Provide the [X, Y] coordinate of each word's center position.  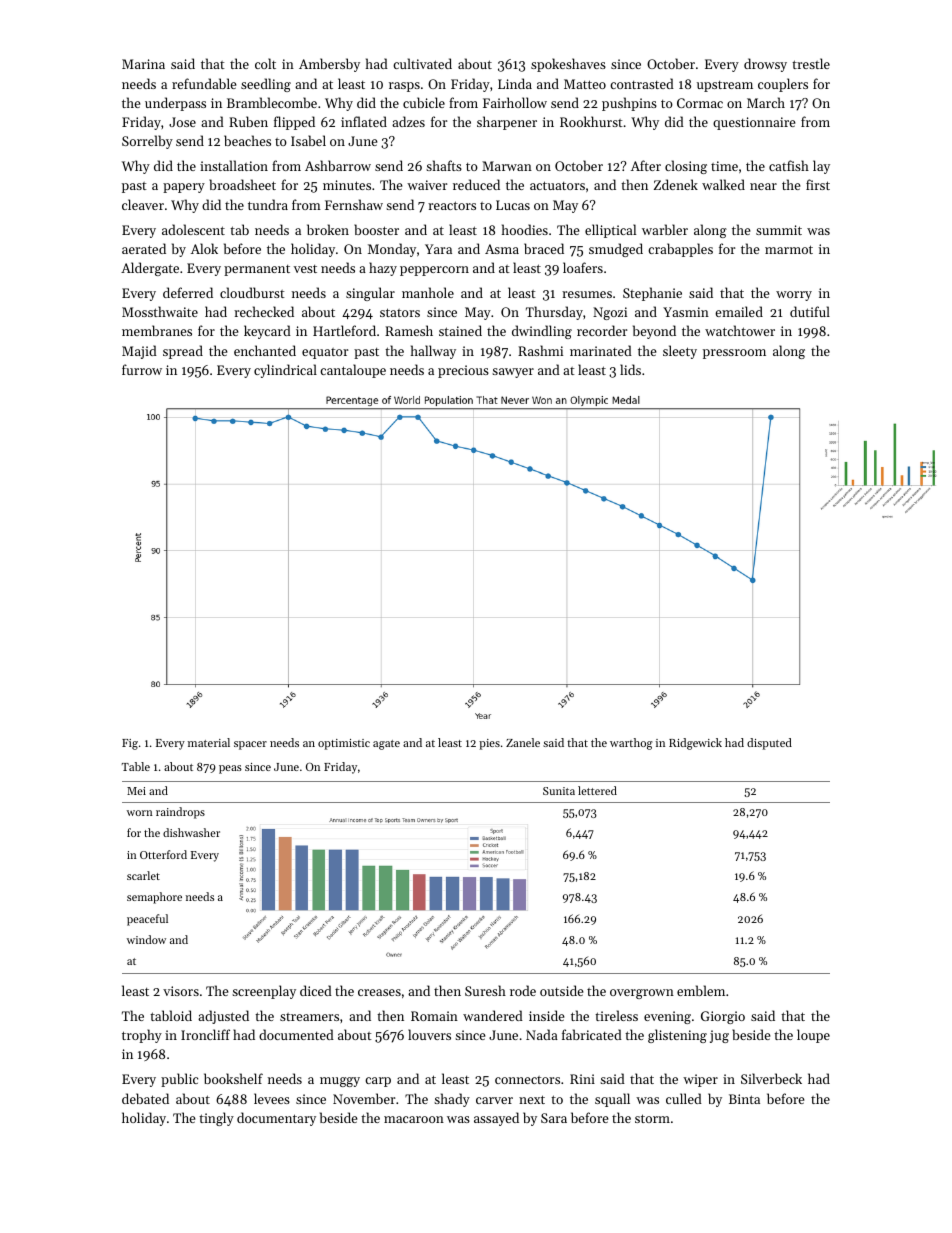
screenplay [264, 992]
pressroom [734, 354]
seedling [266, 85]
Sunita [559, 791]
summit [779, 230]
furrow [142, 369]
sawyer [513, 373]
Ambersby [329, 65]
